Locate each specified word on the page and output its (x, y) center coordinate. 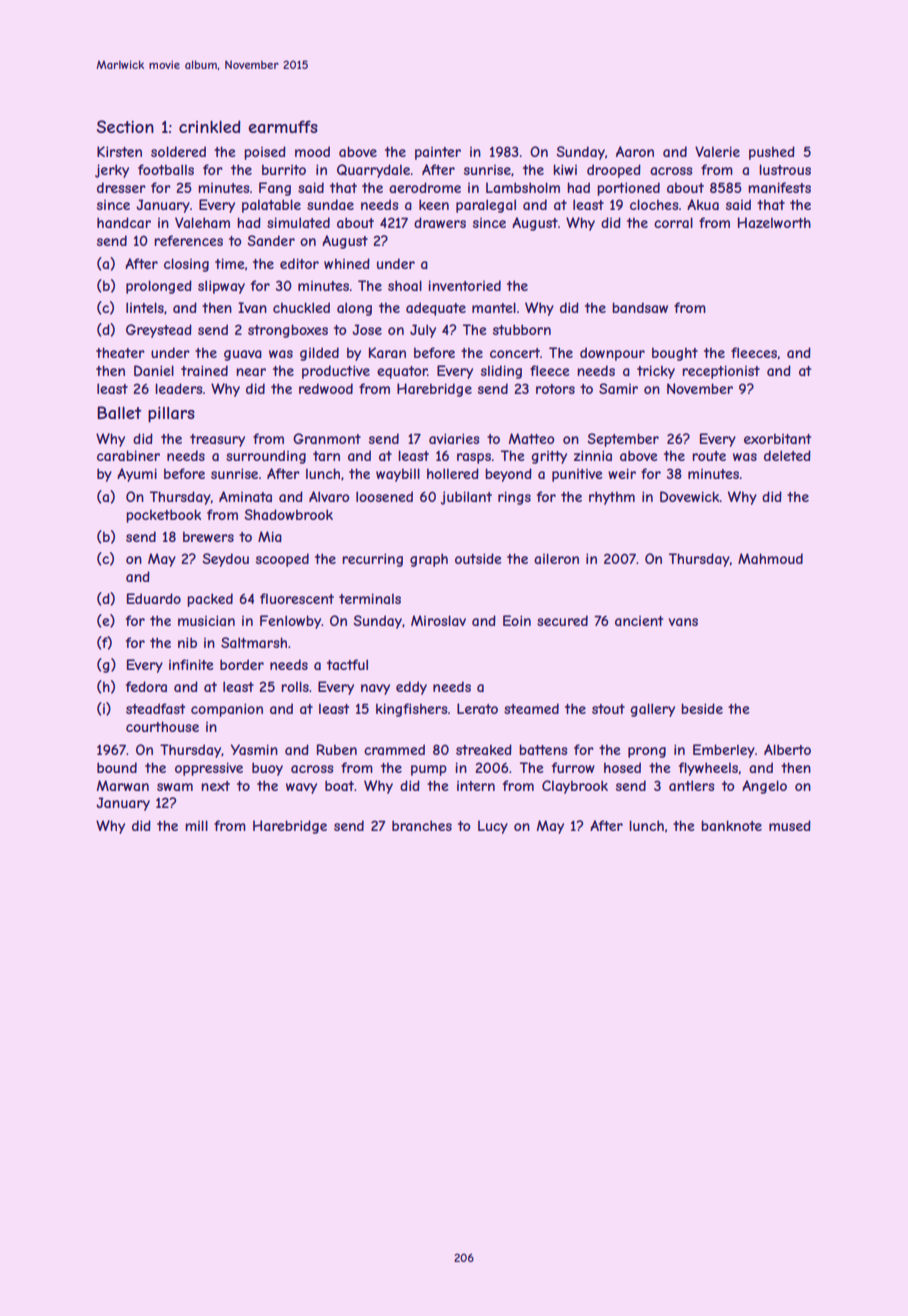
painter (438, 153)
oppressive (209, 769)
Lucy (493, 827)
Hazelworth (774, 222)
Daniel (154, 370)
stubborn (522, 329)
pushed (772, 153)
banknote (731, 825)
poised (265, 153)
